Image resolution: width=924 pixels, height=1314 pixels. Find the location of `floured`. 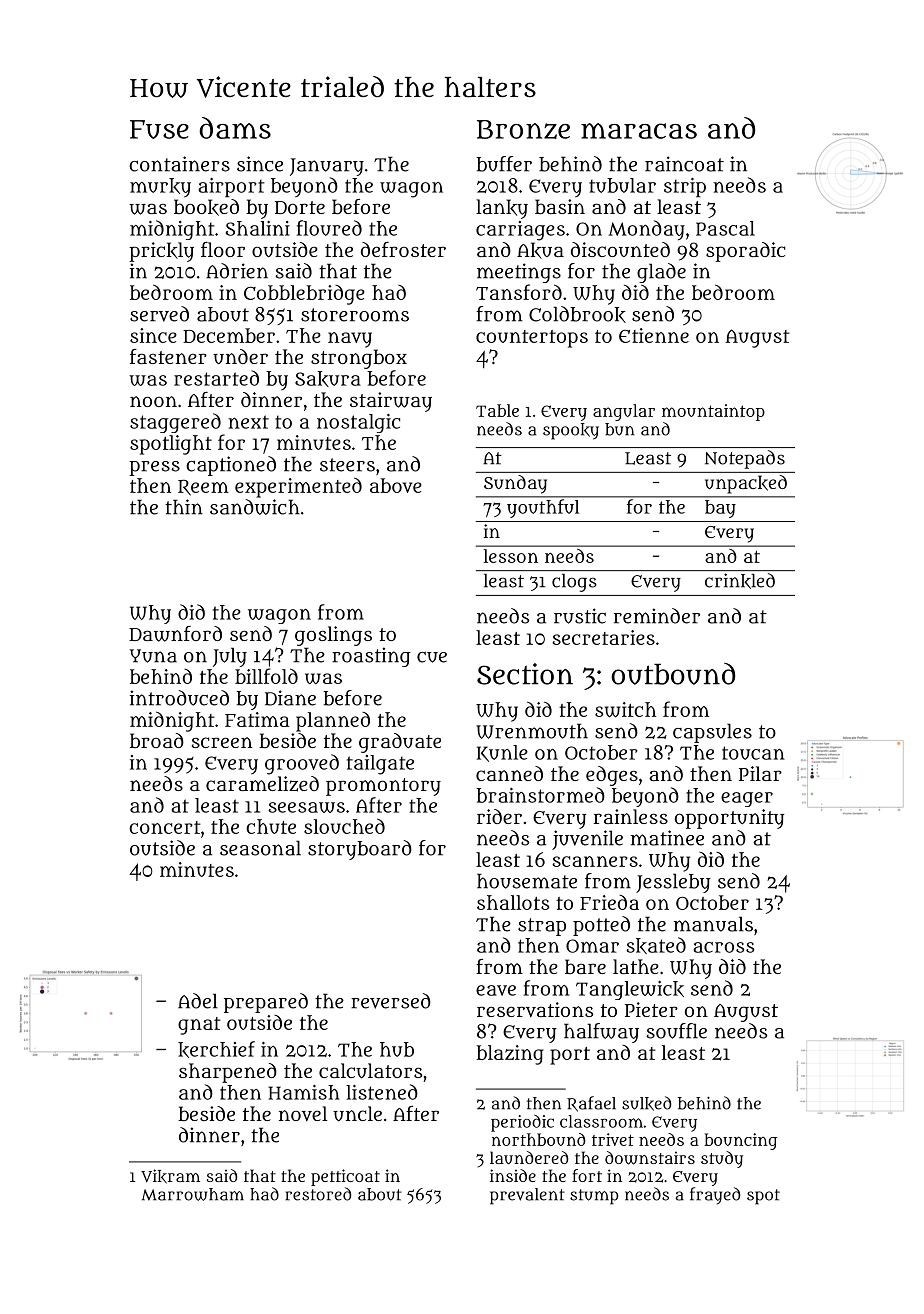

floured is located at coordinates (329, 228).
